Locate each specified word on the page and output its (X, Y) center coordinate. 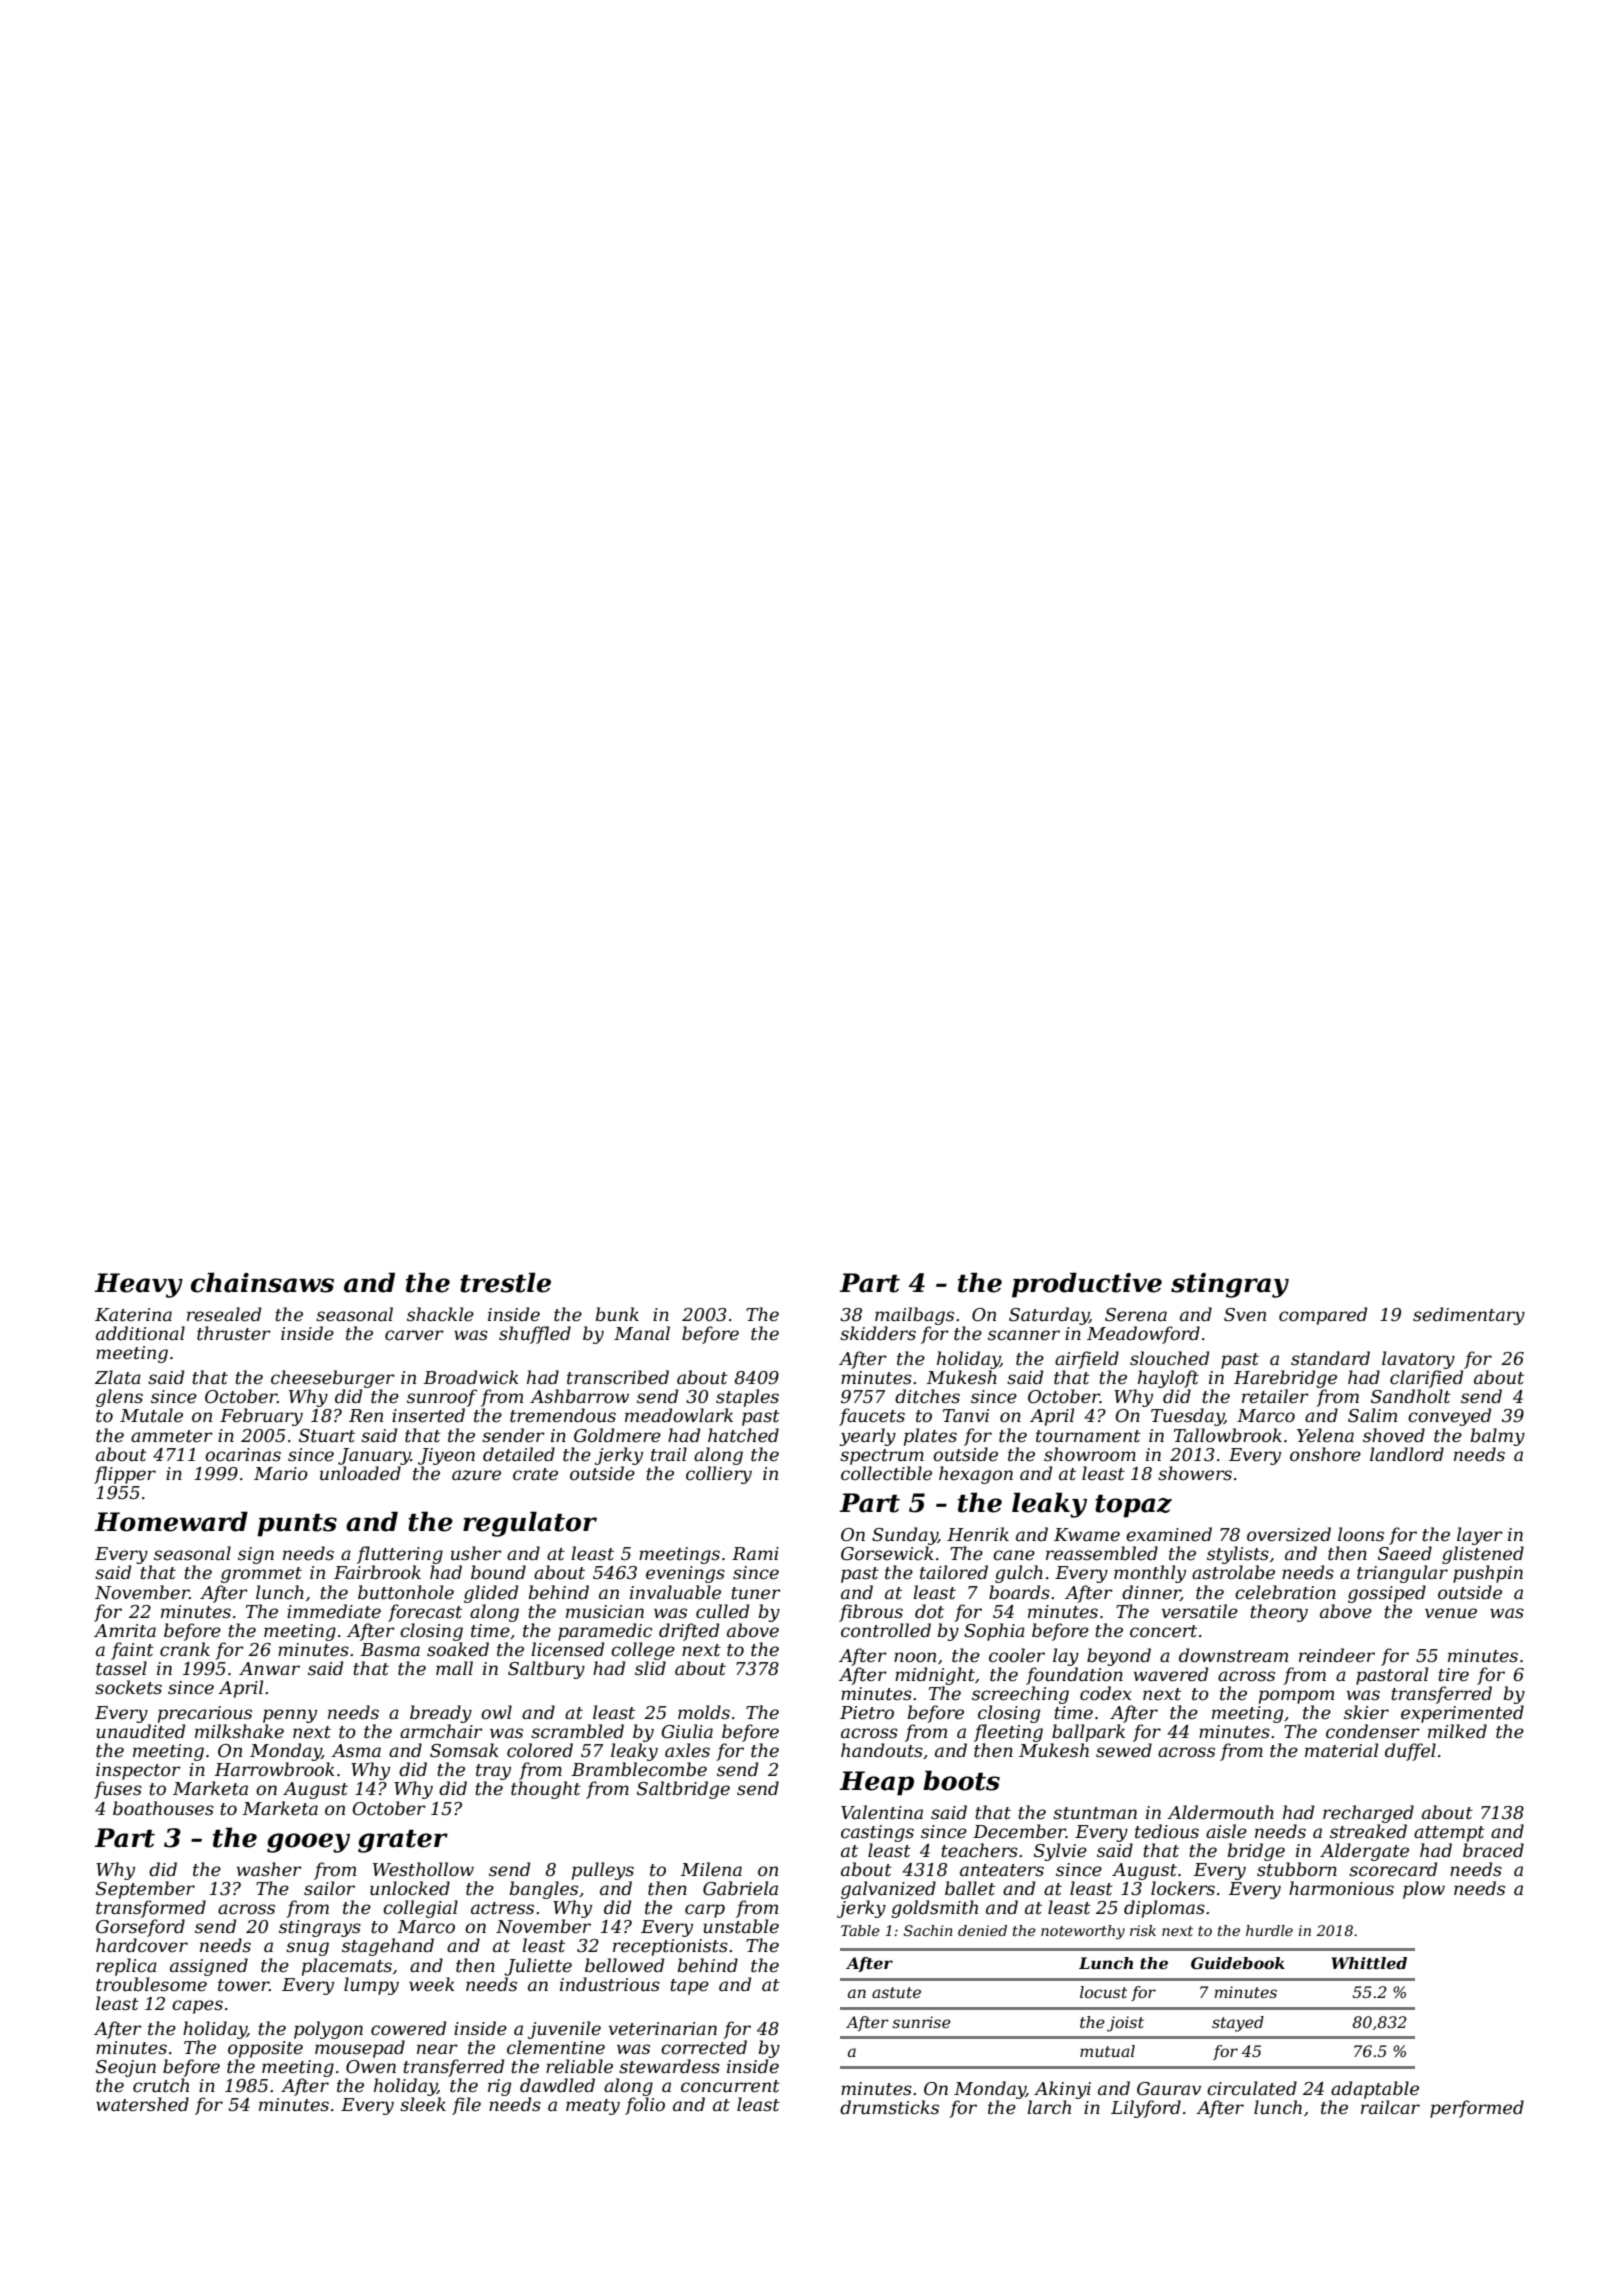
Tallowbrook (1228, 1435)
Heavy (138, 1285)
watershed (142, 2104)
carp (705, 1911)
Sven (1245, 1315)
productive (1087, 1285)
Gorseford (140, 1928)
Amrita (125, 1630)
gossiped (1387, 1594)
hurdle (1269, 1930)
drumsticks (889, 2107)
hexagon (976, 1475)
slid (650, 1668)
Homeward (171, 1521)
